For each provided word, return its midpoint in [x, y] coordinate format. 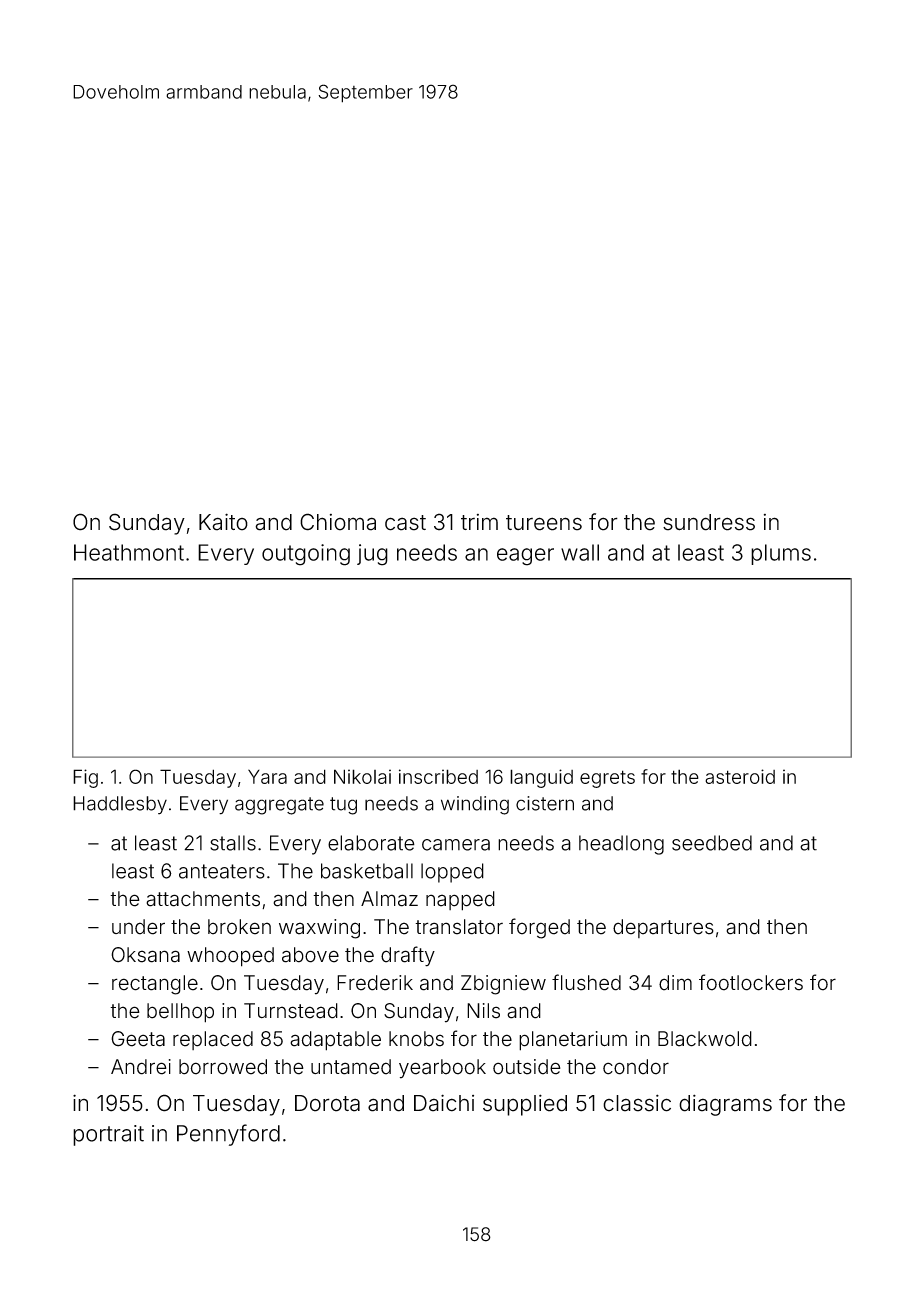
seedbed [712, 843]
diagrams [725, 1105]
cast [405, 523]
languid [541, 778]
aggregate [279, 806]
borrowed [223, 1067]
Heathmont [129, 552]
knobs [416, 1039]
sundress [709, 522]
